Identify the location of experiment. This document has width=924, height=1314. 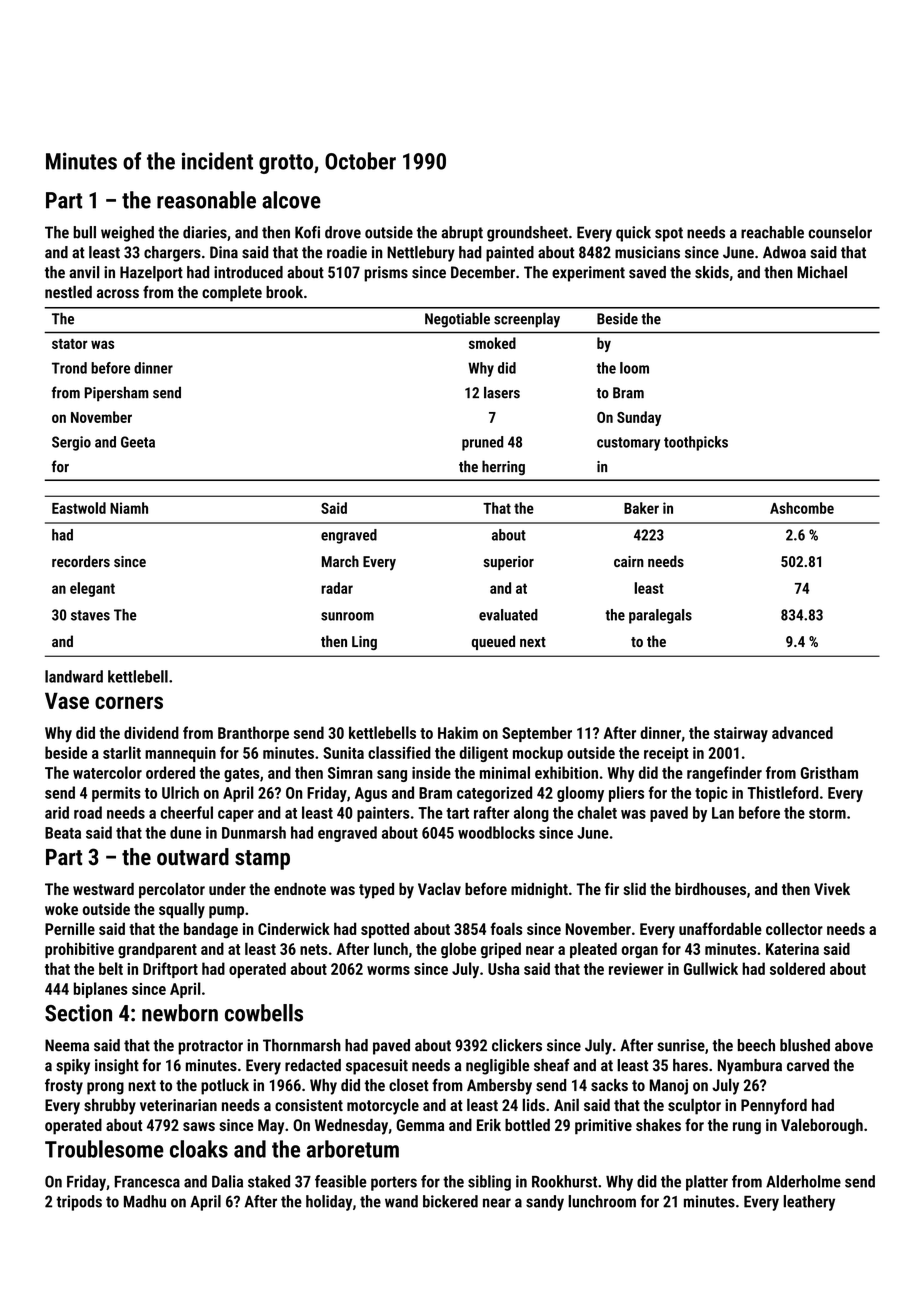
(588, 274).
